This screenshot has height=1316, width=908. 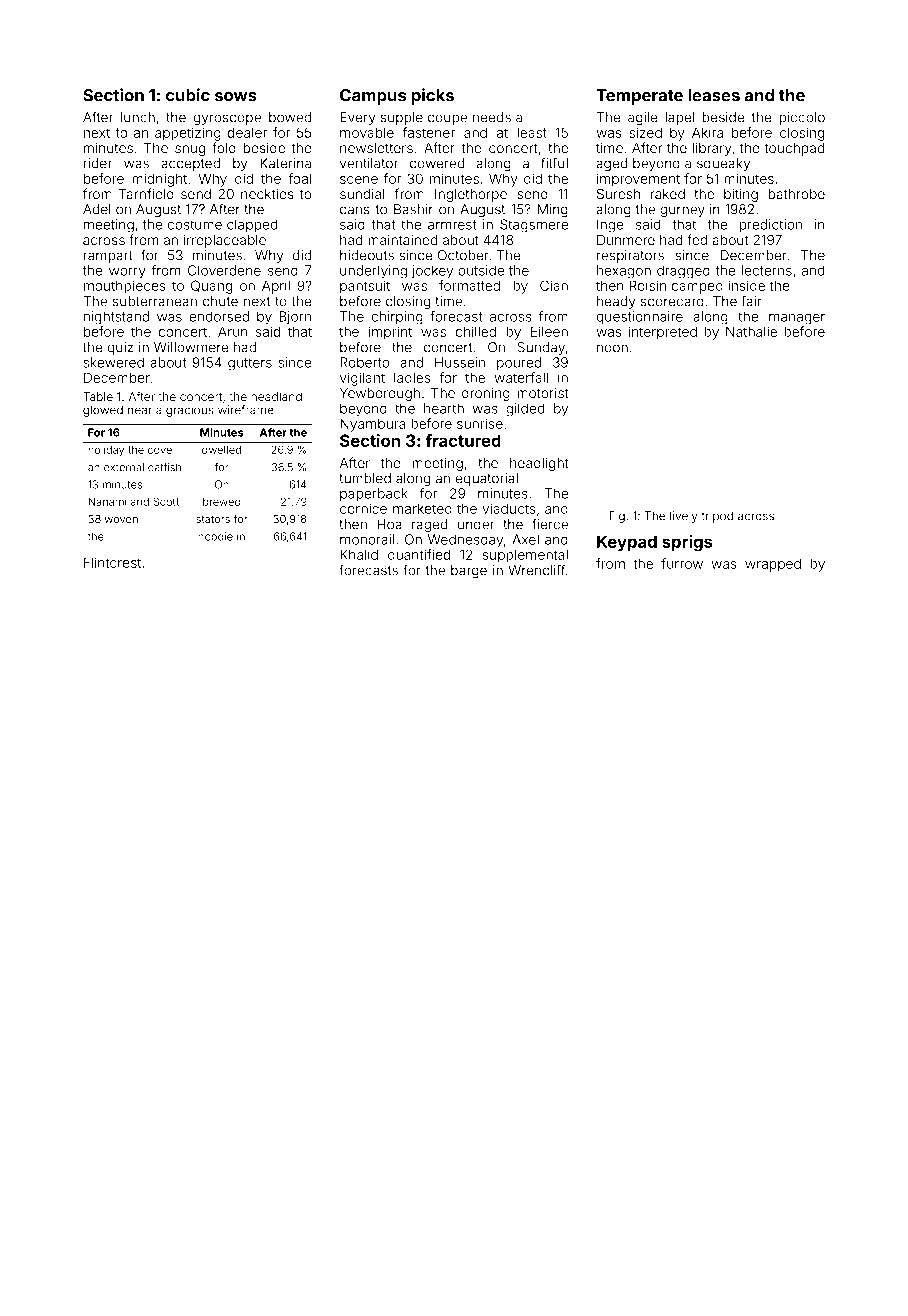 I want to click on Tarnfield, so click(x=146, y=193).
